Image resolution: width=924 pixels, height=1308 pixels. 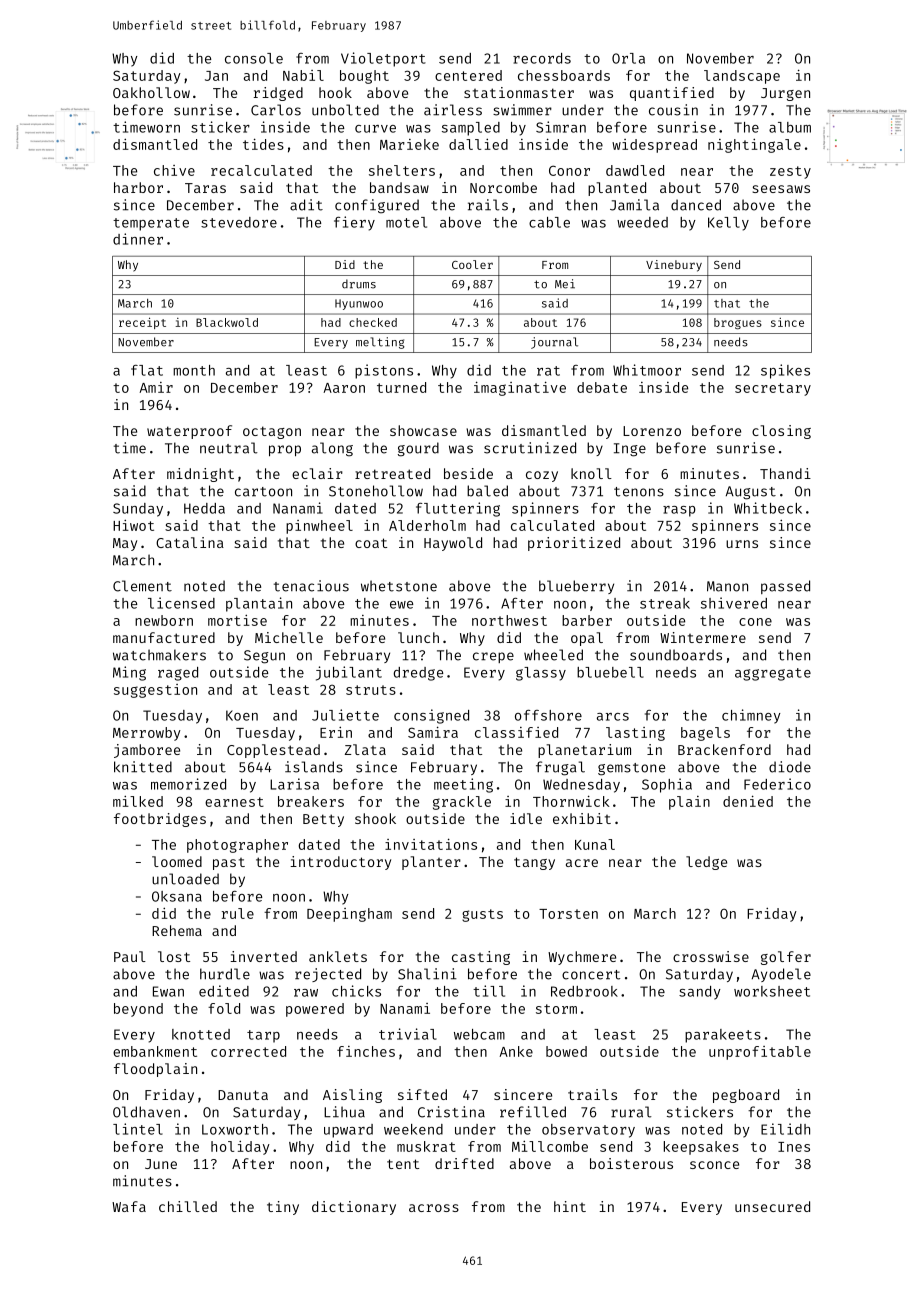 I want to click on Wafa, so click(x=129, y=1206).
